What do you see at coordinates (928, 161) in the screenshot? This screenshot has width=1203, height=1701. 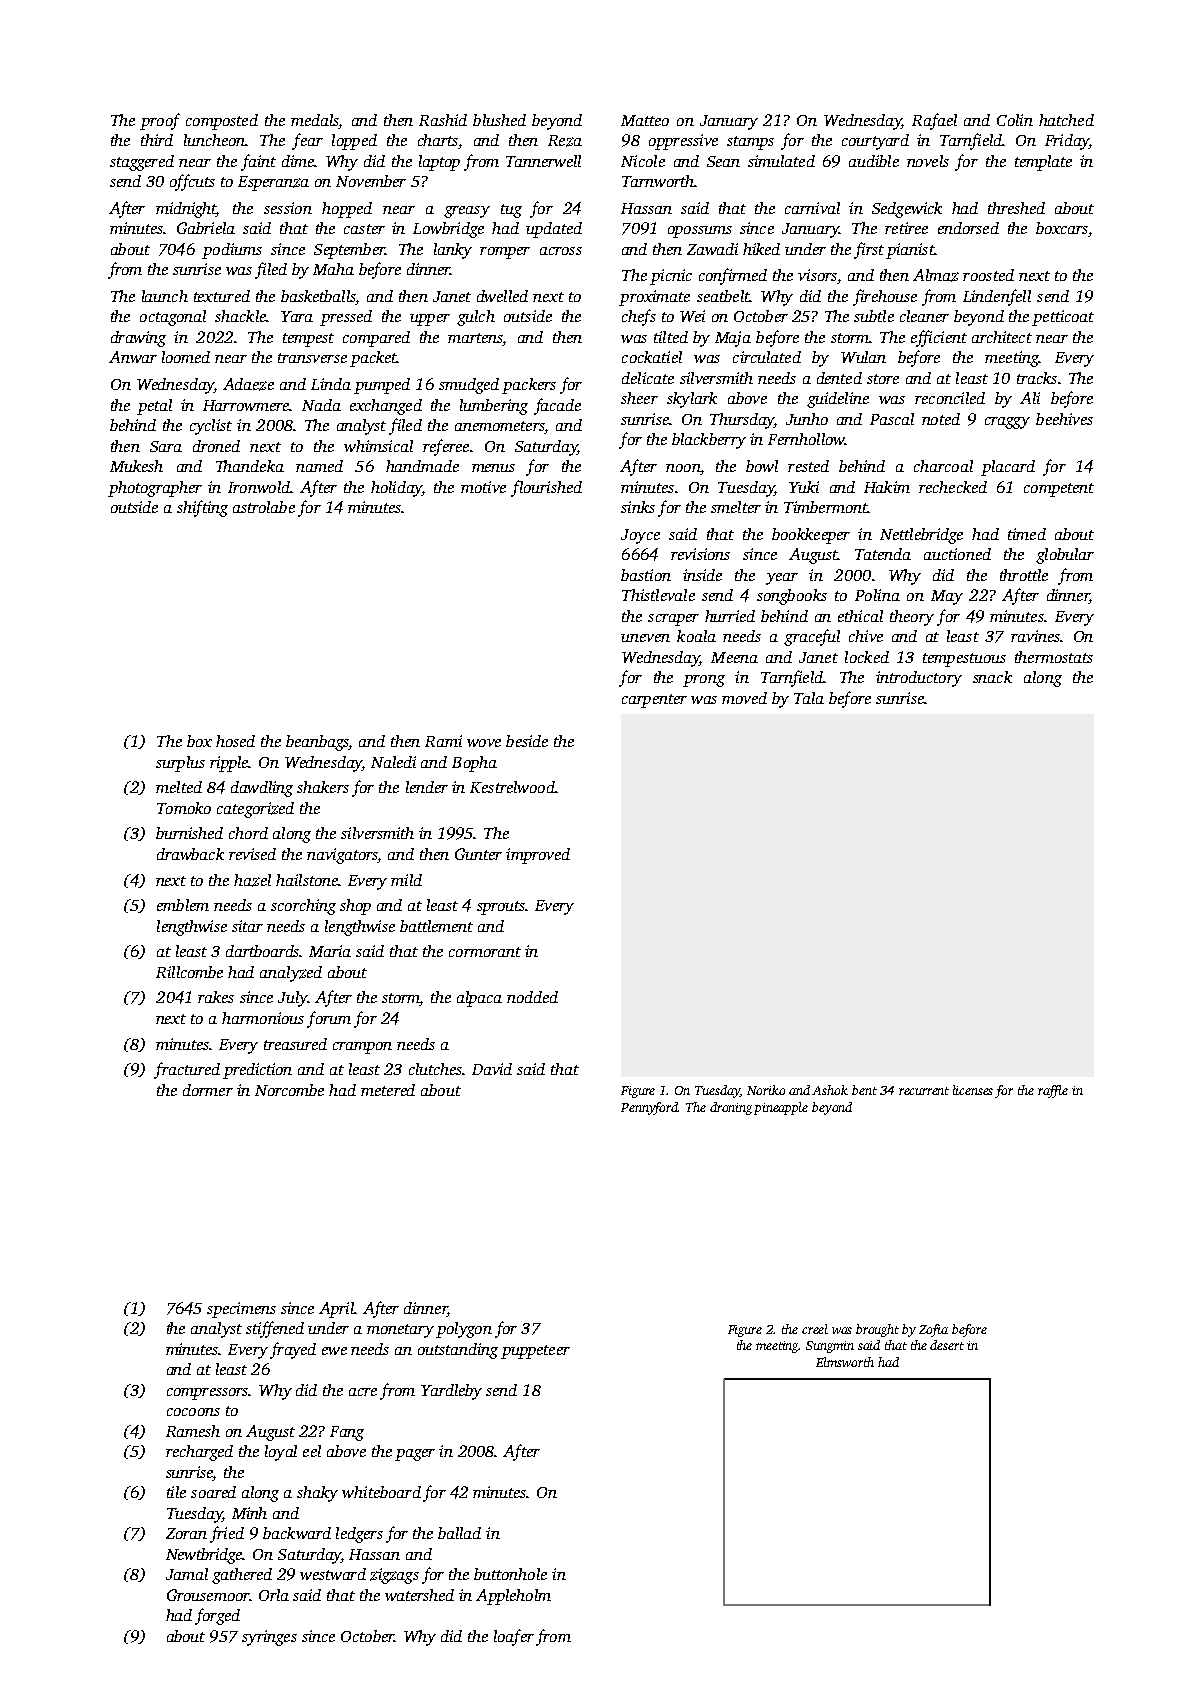 I see `novels` at bounding box center [928, 161].
